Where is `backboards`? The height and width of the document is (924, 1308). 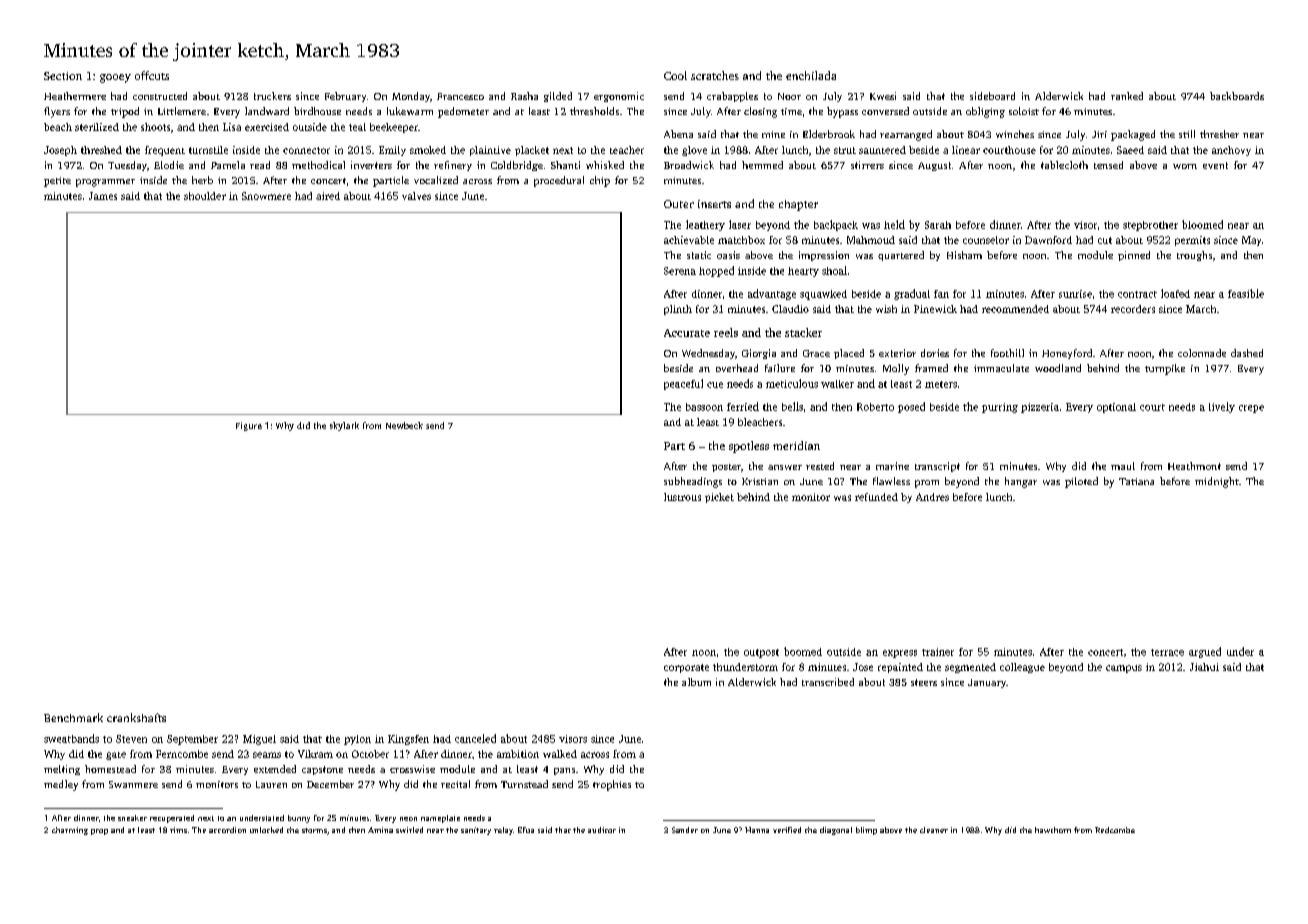
backboards is located at coordinates (1237, 96).
